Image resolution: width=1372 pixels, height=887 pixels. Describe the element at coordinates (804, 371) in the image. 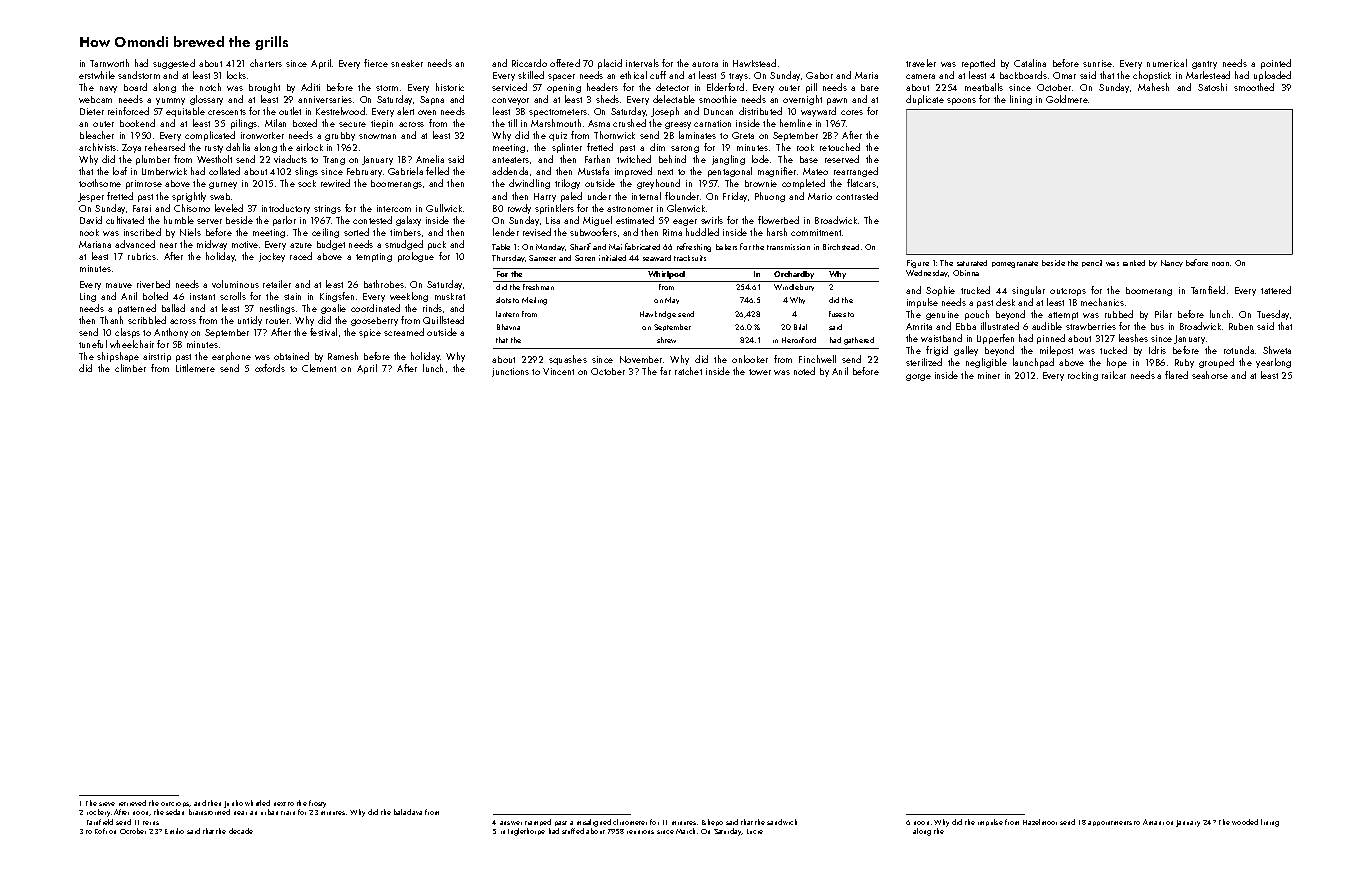

I see `noted` at that location.
